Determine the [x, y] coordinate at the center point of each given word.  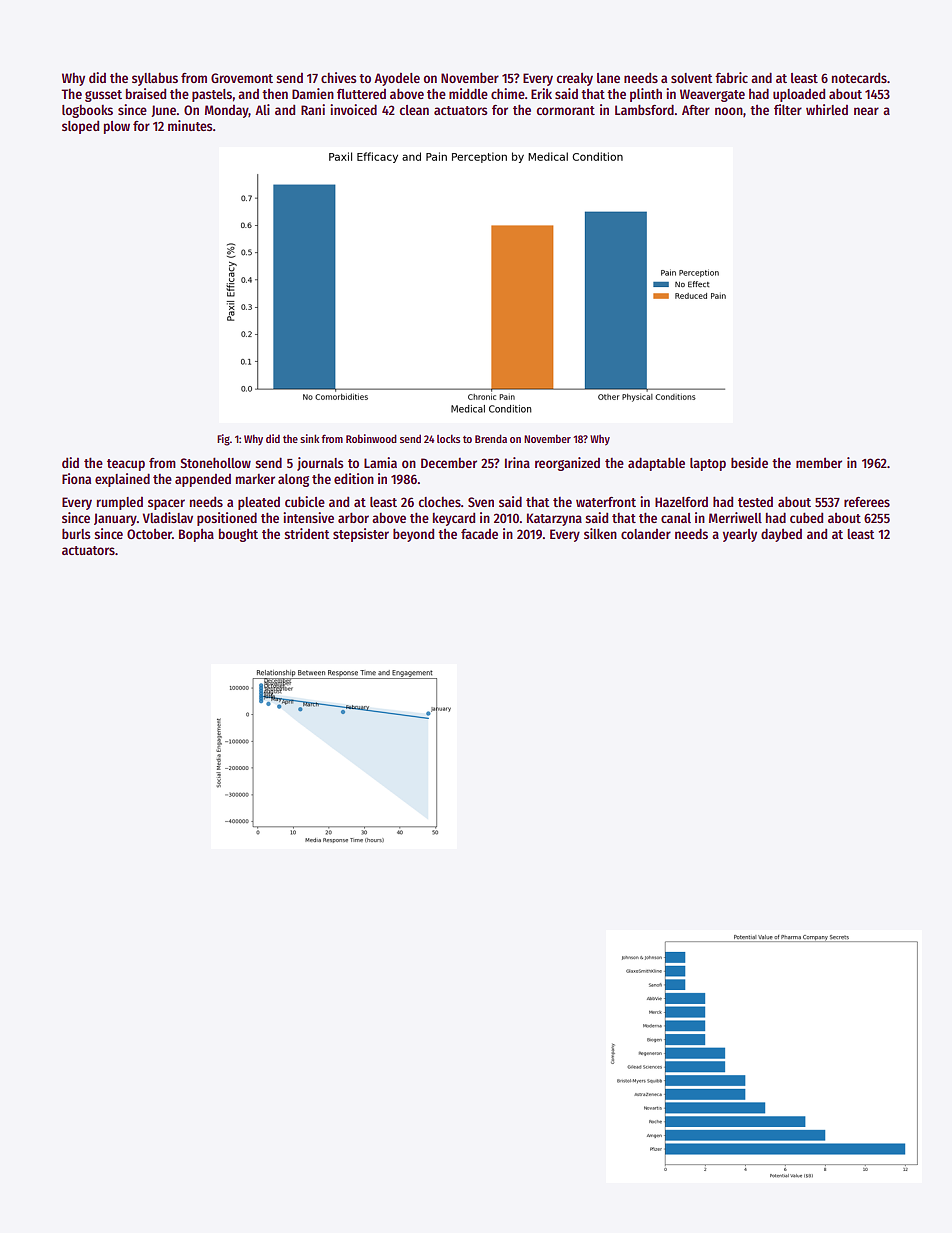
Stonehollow [216, 462]
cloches [439, 502]
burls [76, 533]
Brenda [491, 438]
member [819, 462]
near [866, 111]
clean [414, 110]
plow [117, 127]
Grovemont [242, 78]
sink [309, 438]
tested [755, 501]
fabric [731, 77]
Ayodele [397, 79]
